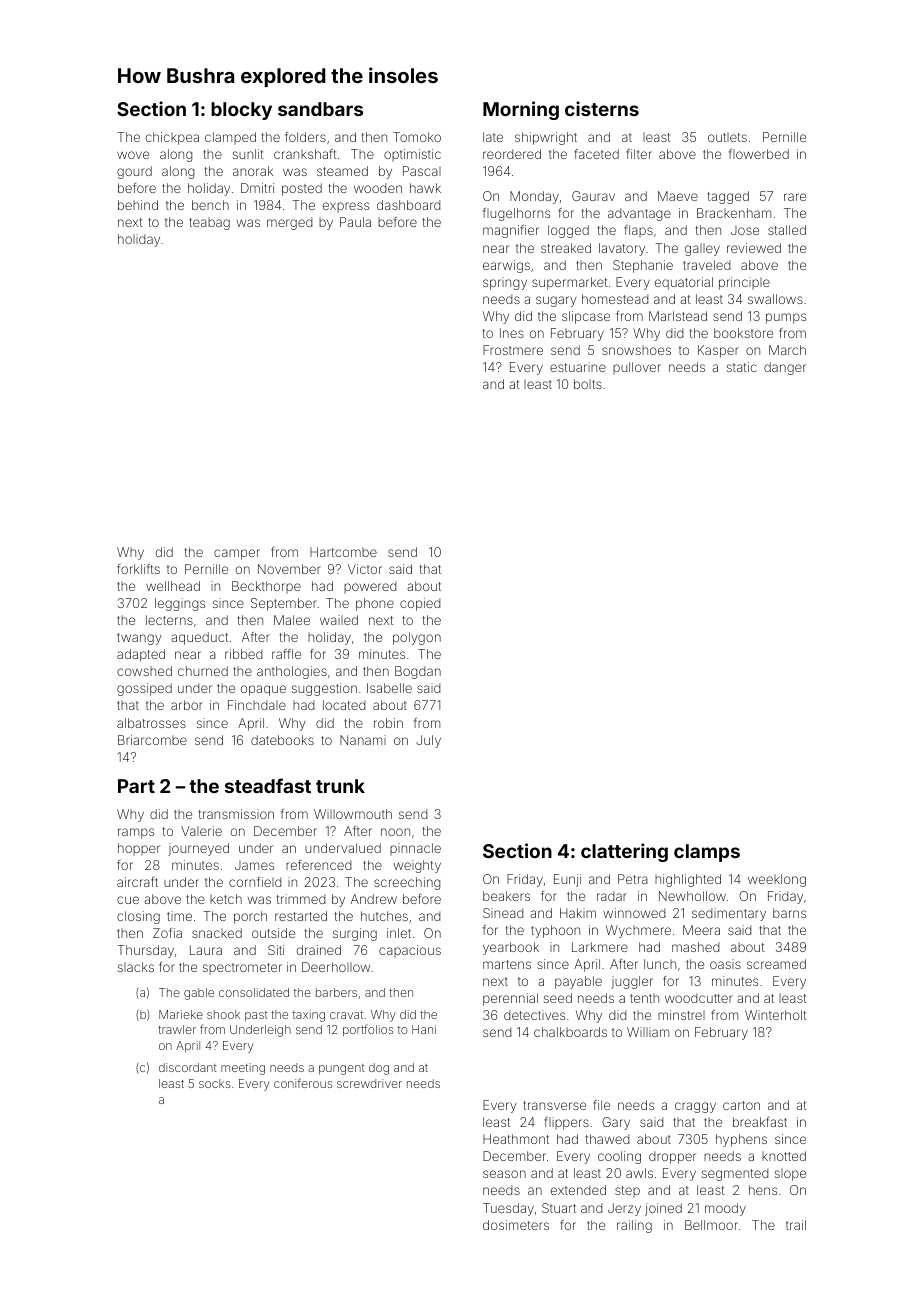  Describe the element at coordinates (508, 1209) in the document. I see `Tuesday` at that location.
